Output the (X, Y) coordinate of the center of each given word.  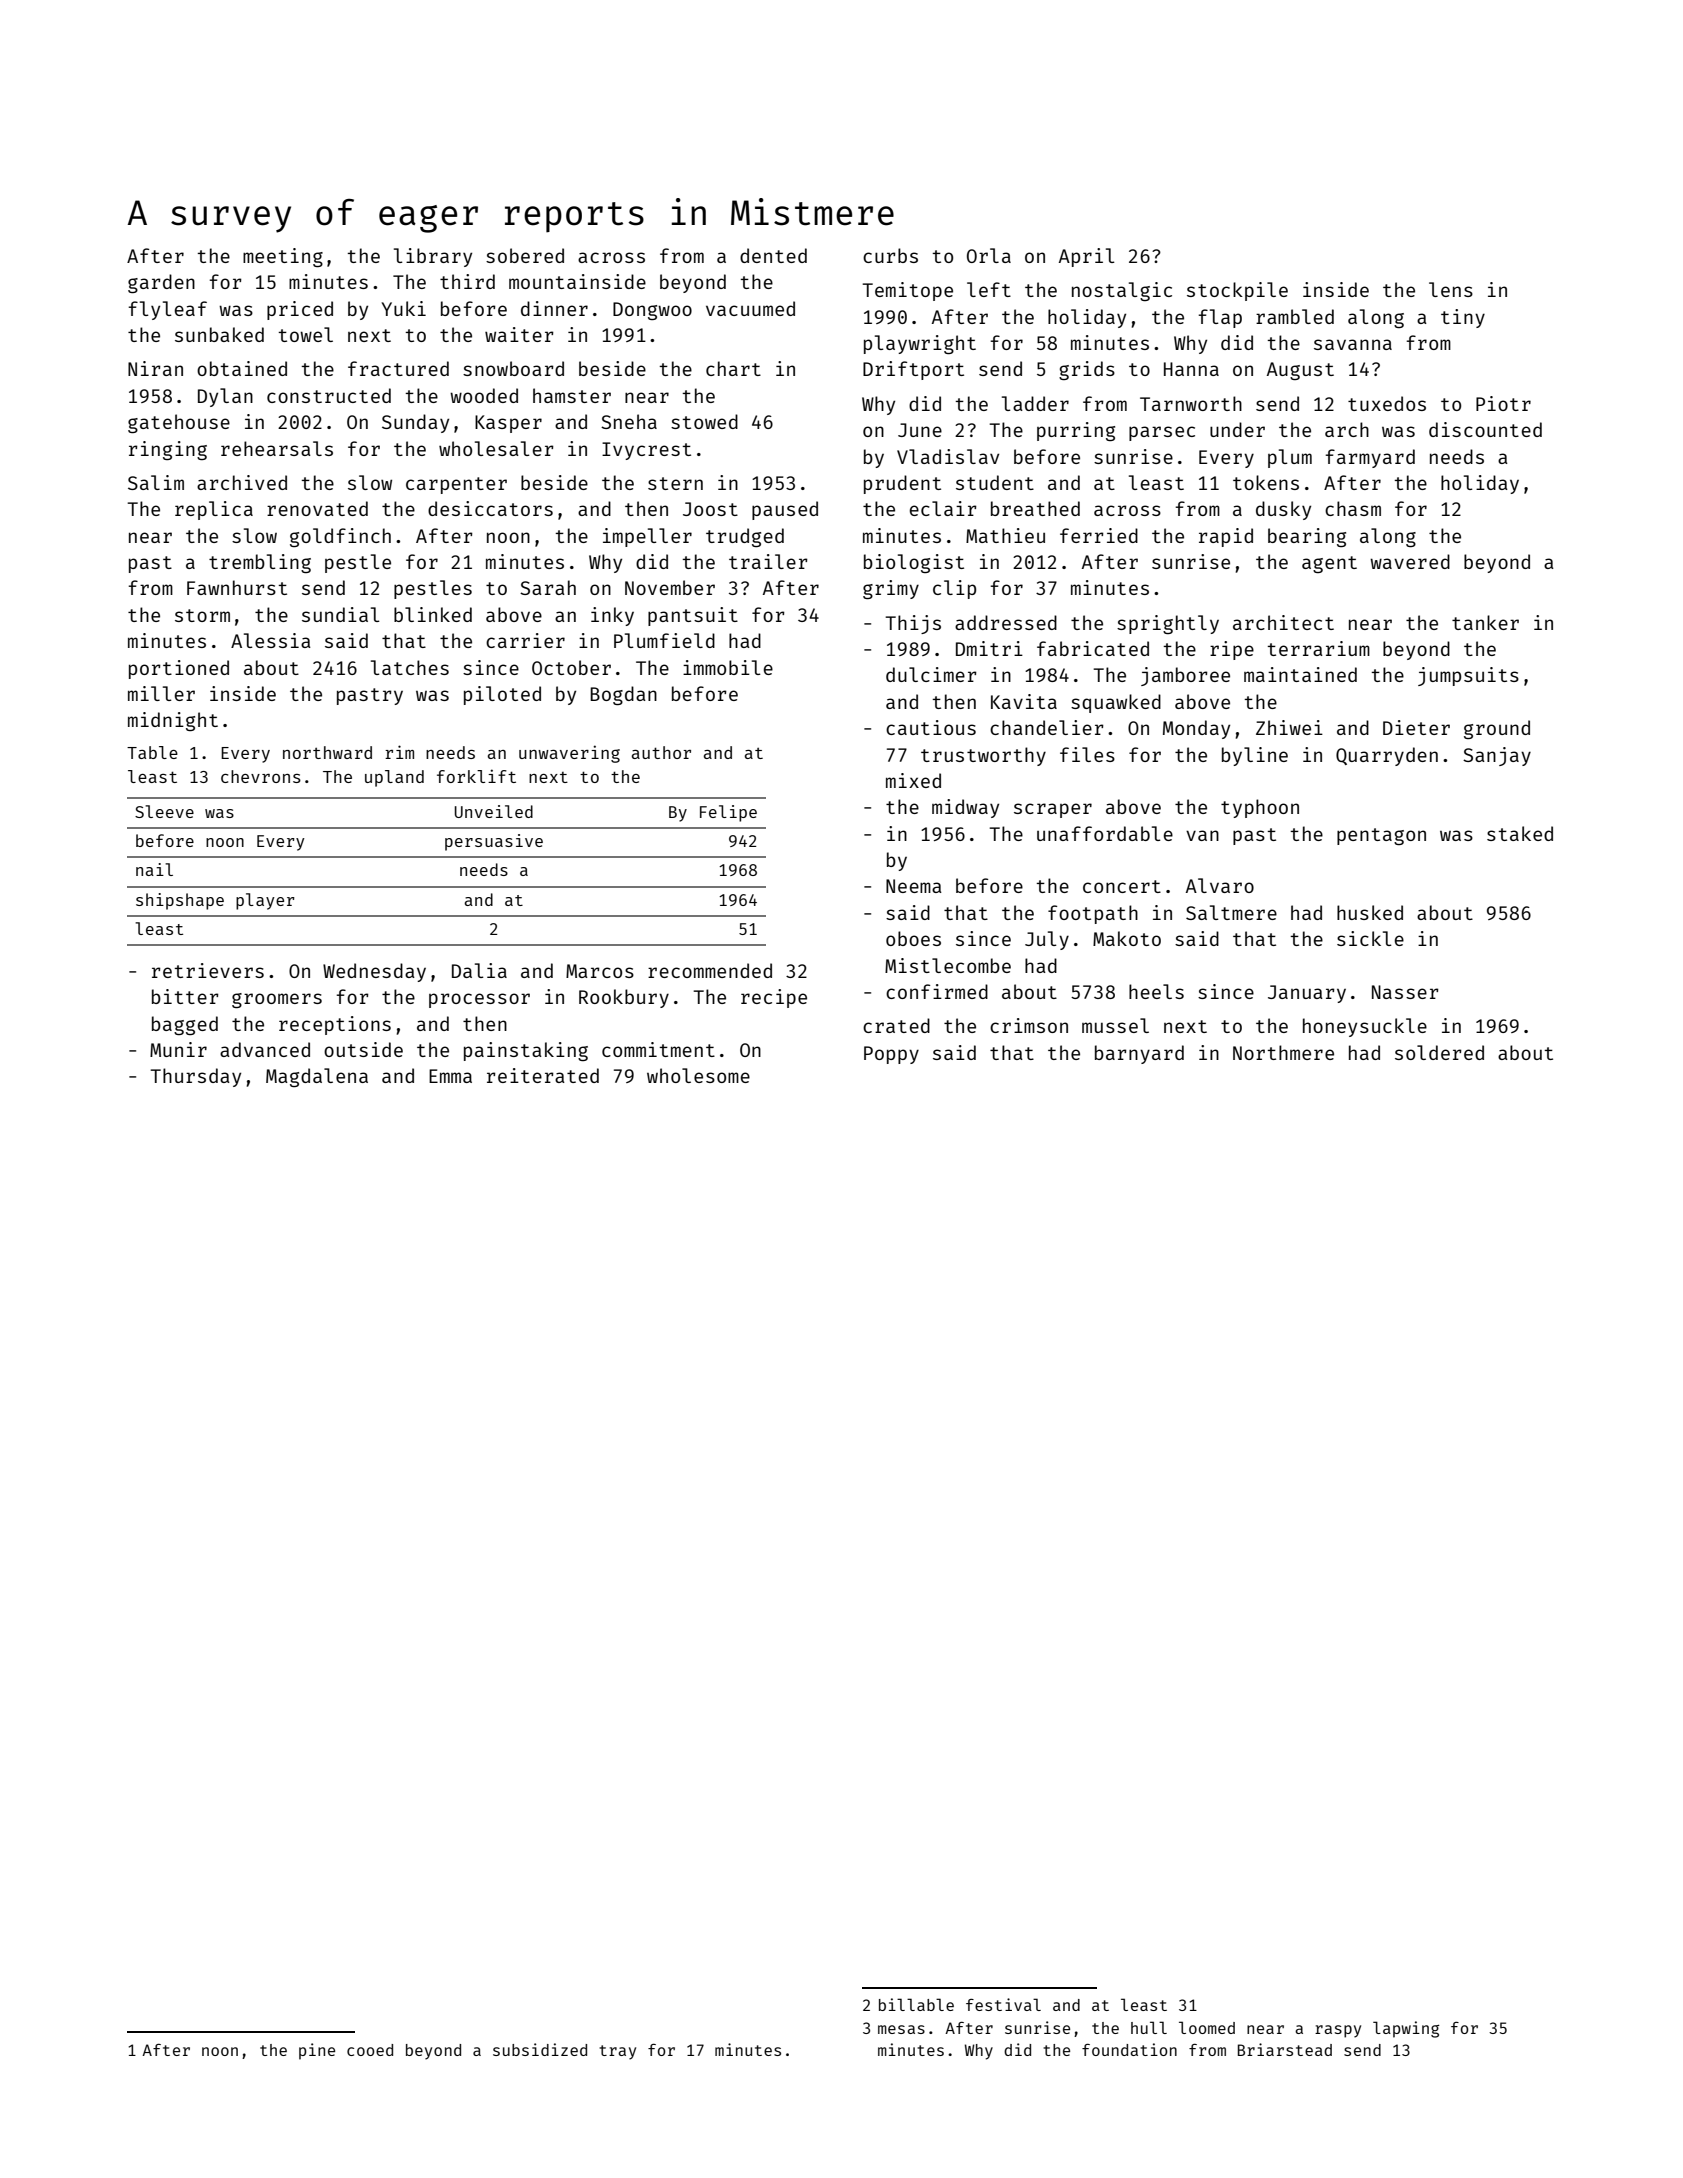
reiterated (543, 1075)
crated (896, 1025)
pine (317, 2051)
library (433, 257)
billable (916, 2004)
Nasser (1405, 992)
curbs (890, 255)
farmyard (1370, 458)
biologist (914, 563)
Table (152, 752)
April (1087, 257)
